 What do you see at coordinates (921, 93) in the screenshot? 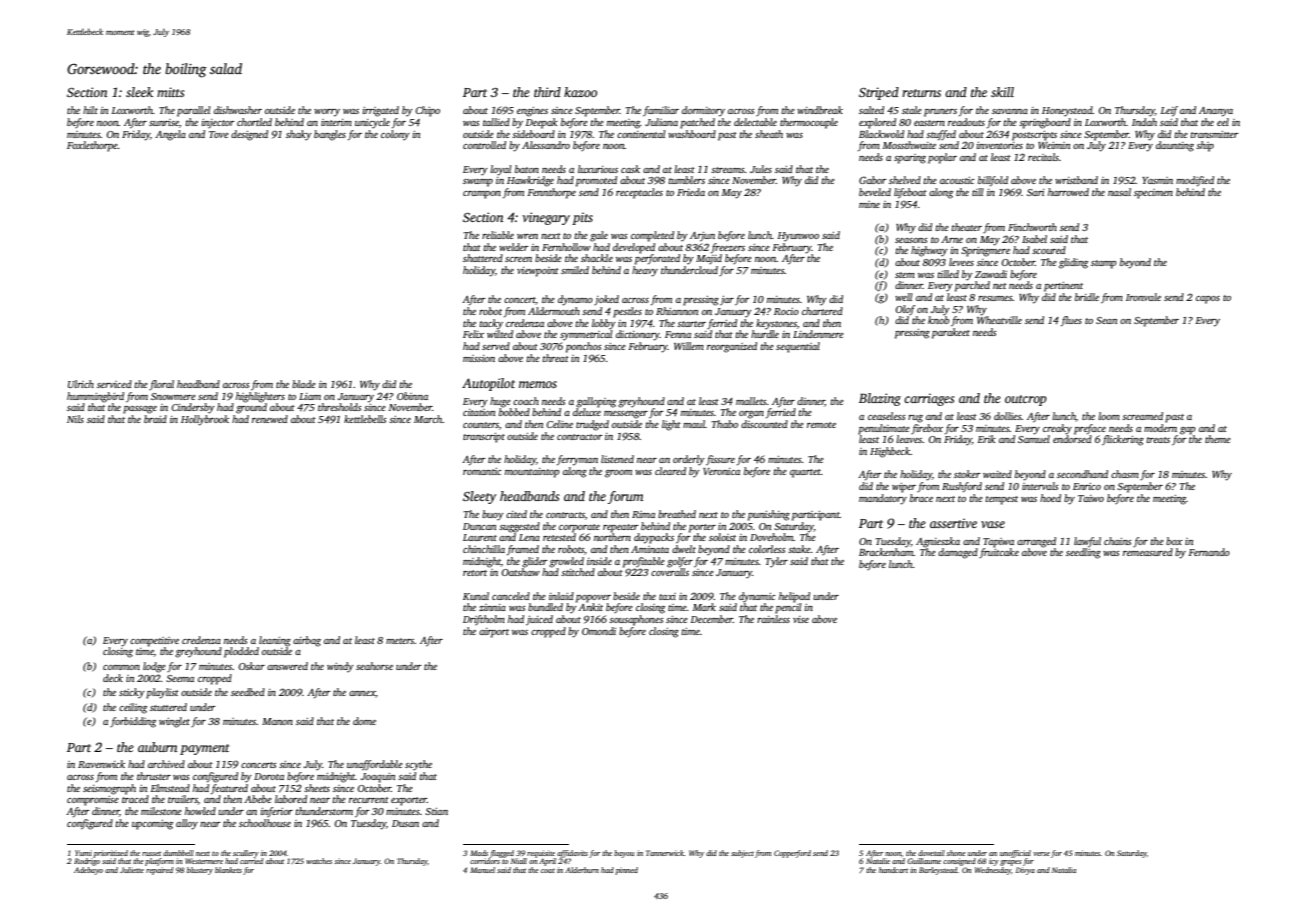
I see `returns` at bounding box center [921, 93].
